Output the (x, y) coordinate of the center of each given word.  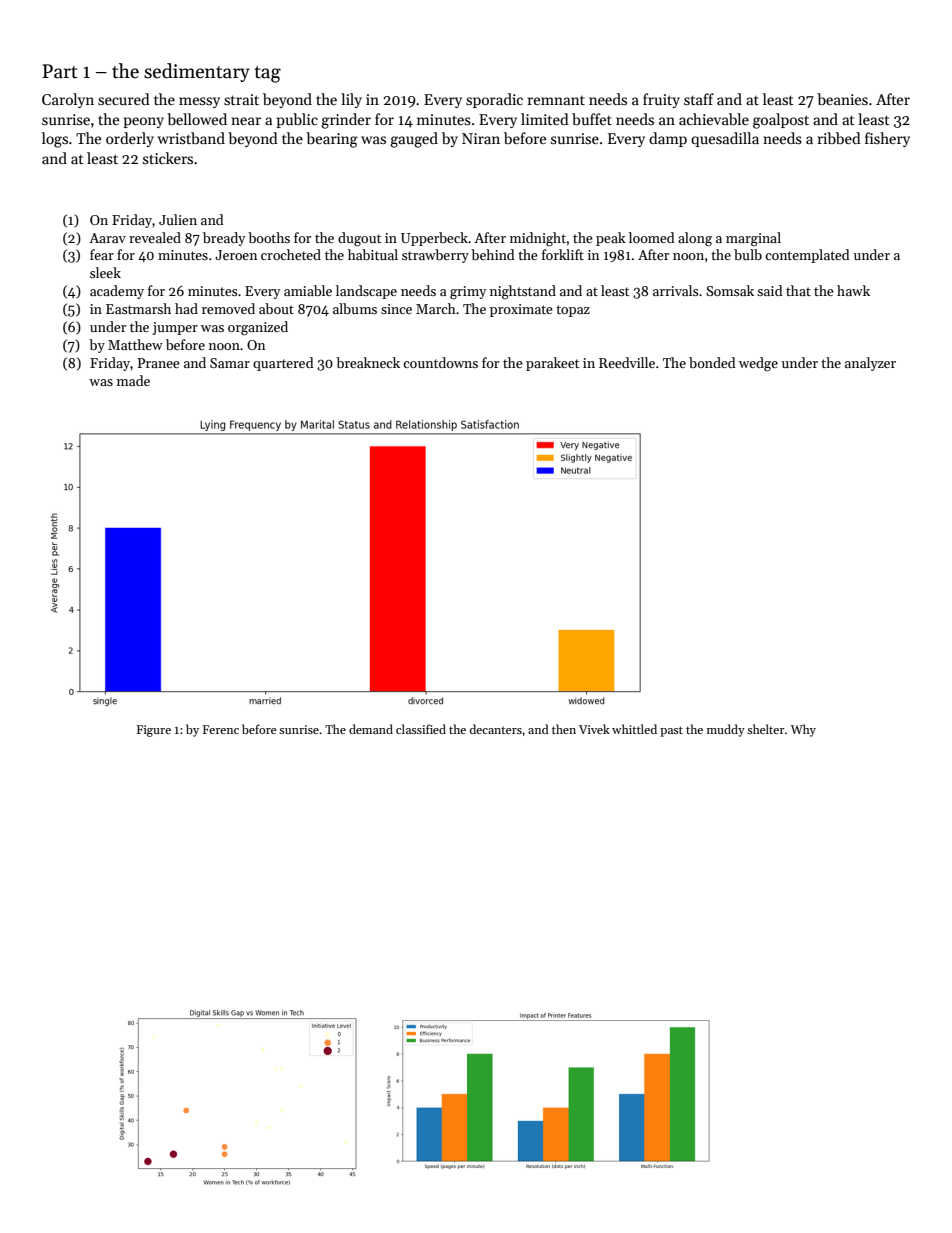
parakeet (552, 364)
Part (60, 71)
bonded (712, 362)
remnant (556, 100)
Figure (154, 731)
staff (699, 99)
